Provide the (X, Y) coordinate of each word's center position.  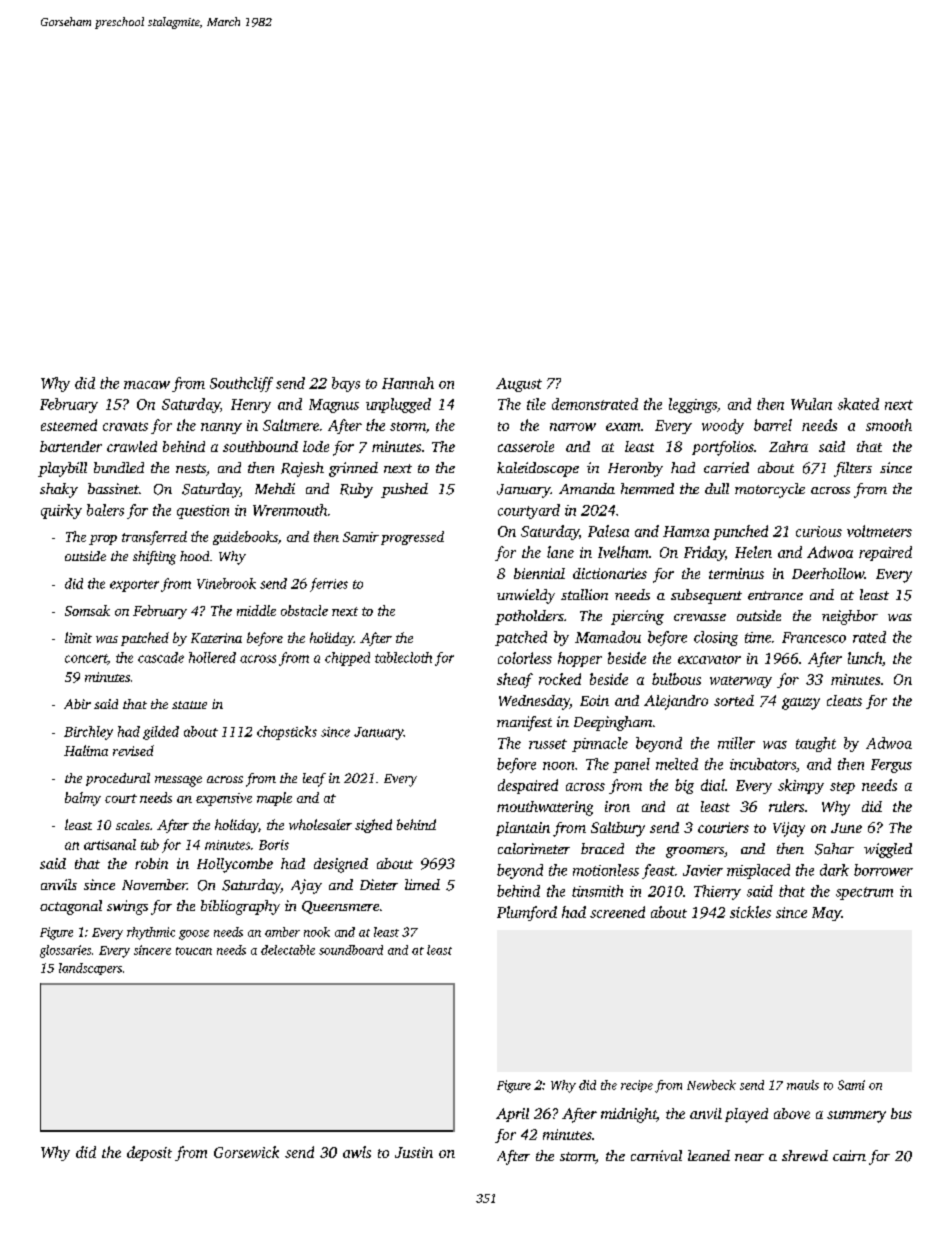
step (842, 788)
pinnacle (600, 744)
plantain (523, 829)
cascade (161, 657)
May (826, 914)
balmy (83, 799)
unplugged (398, 405)
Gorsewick (246, 1152)
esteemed (69, 425)
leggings (693, 405)
